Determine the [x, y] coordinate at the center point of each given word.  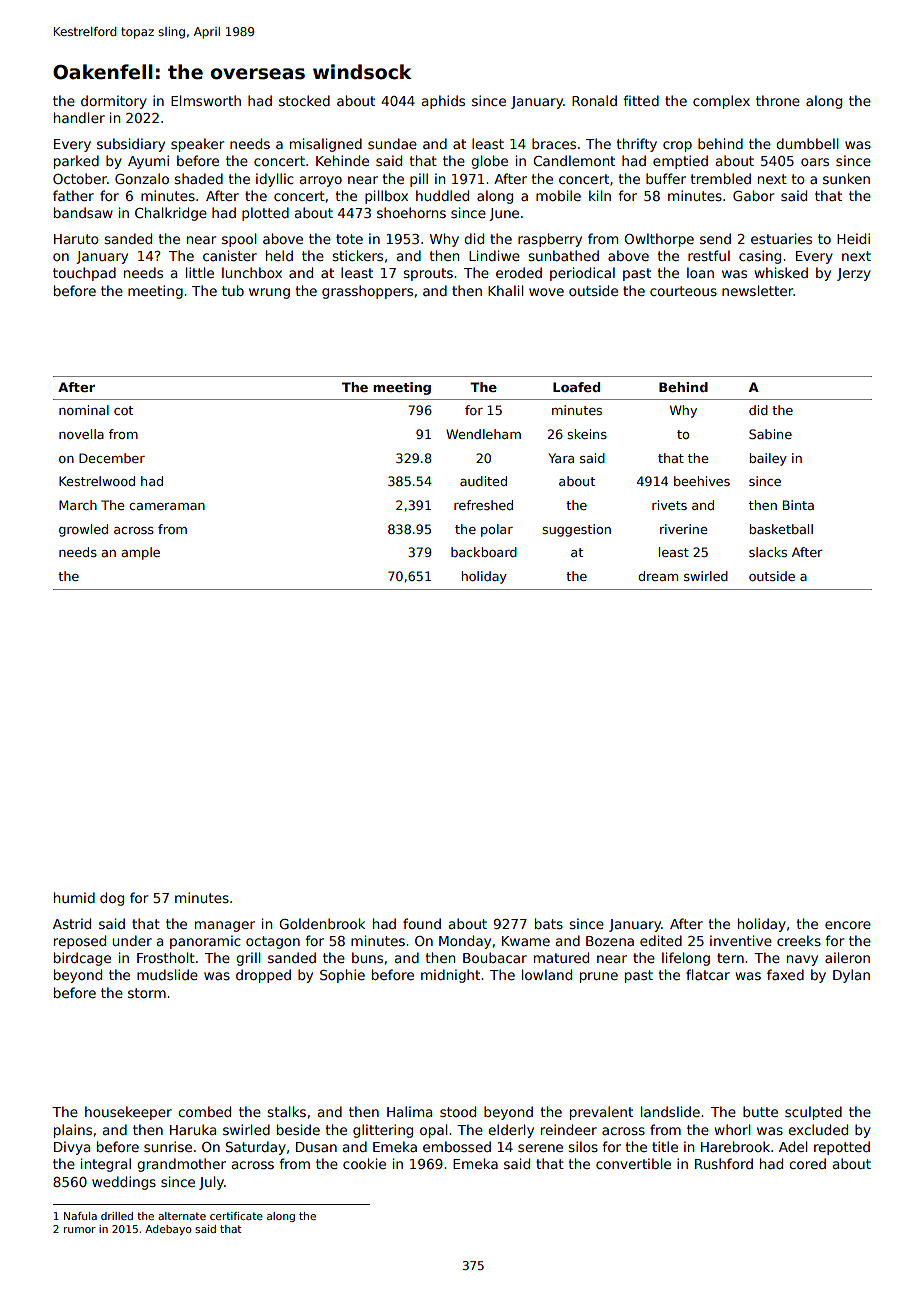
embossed [457, 1146]
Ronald [594, 100]
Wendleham [483, 434]
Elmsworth [206, 100]
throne [778, 100]
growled [83, 530]
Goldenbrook [322, 923]
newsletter [758, 290]
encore [848, 925]
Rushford [724, 1163]
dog [112, 899]
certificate [236, 1216]
